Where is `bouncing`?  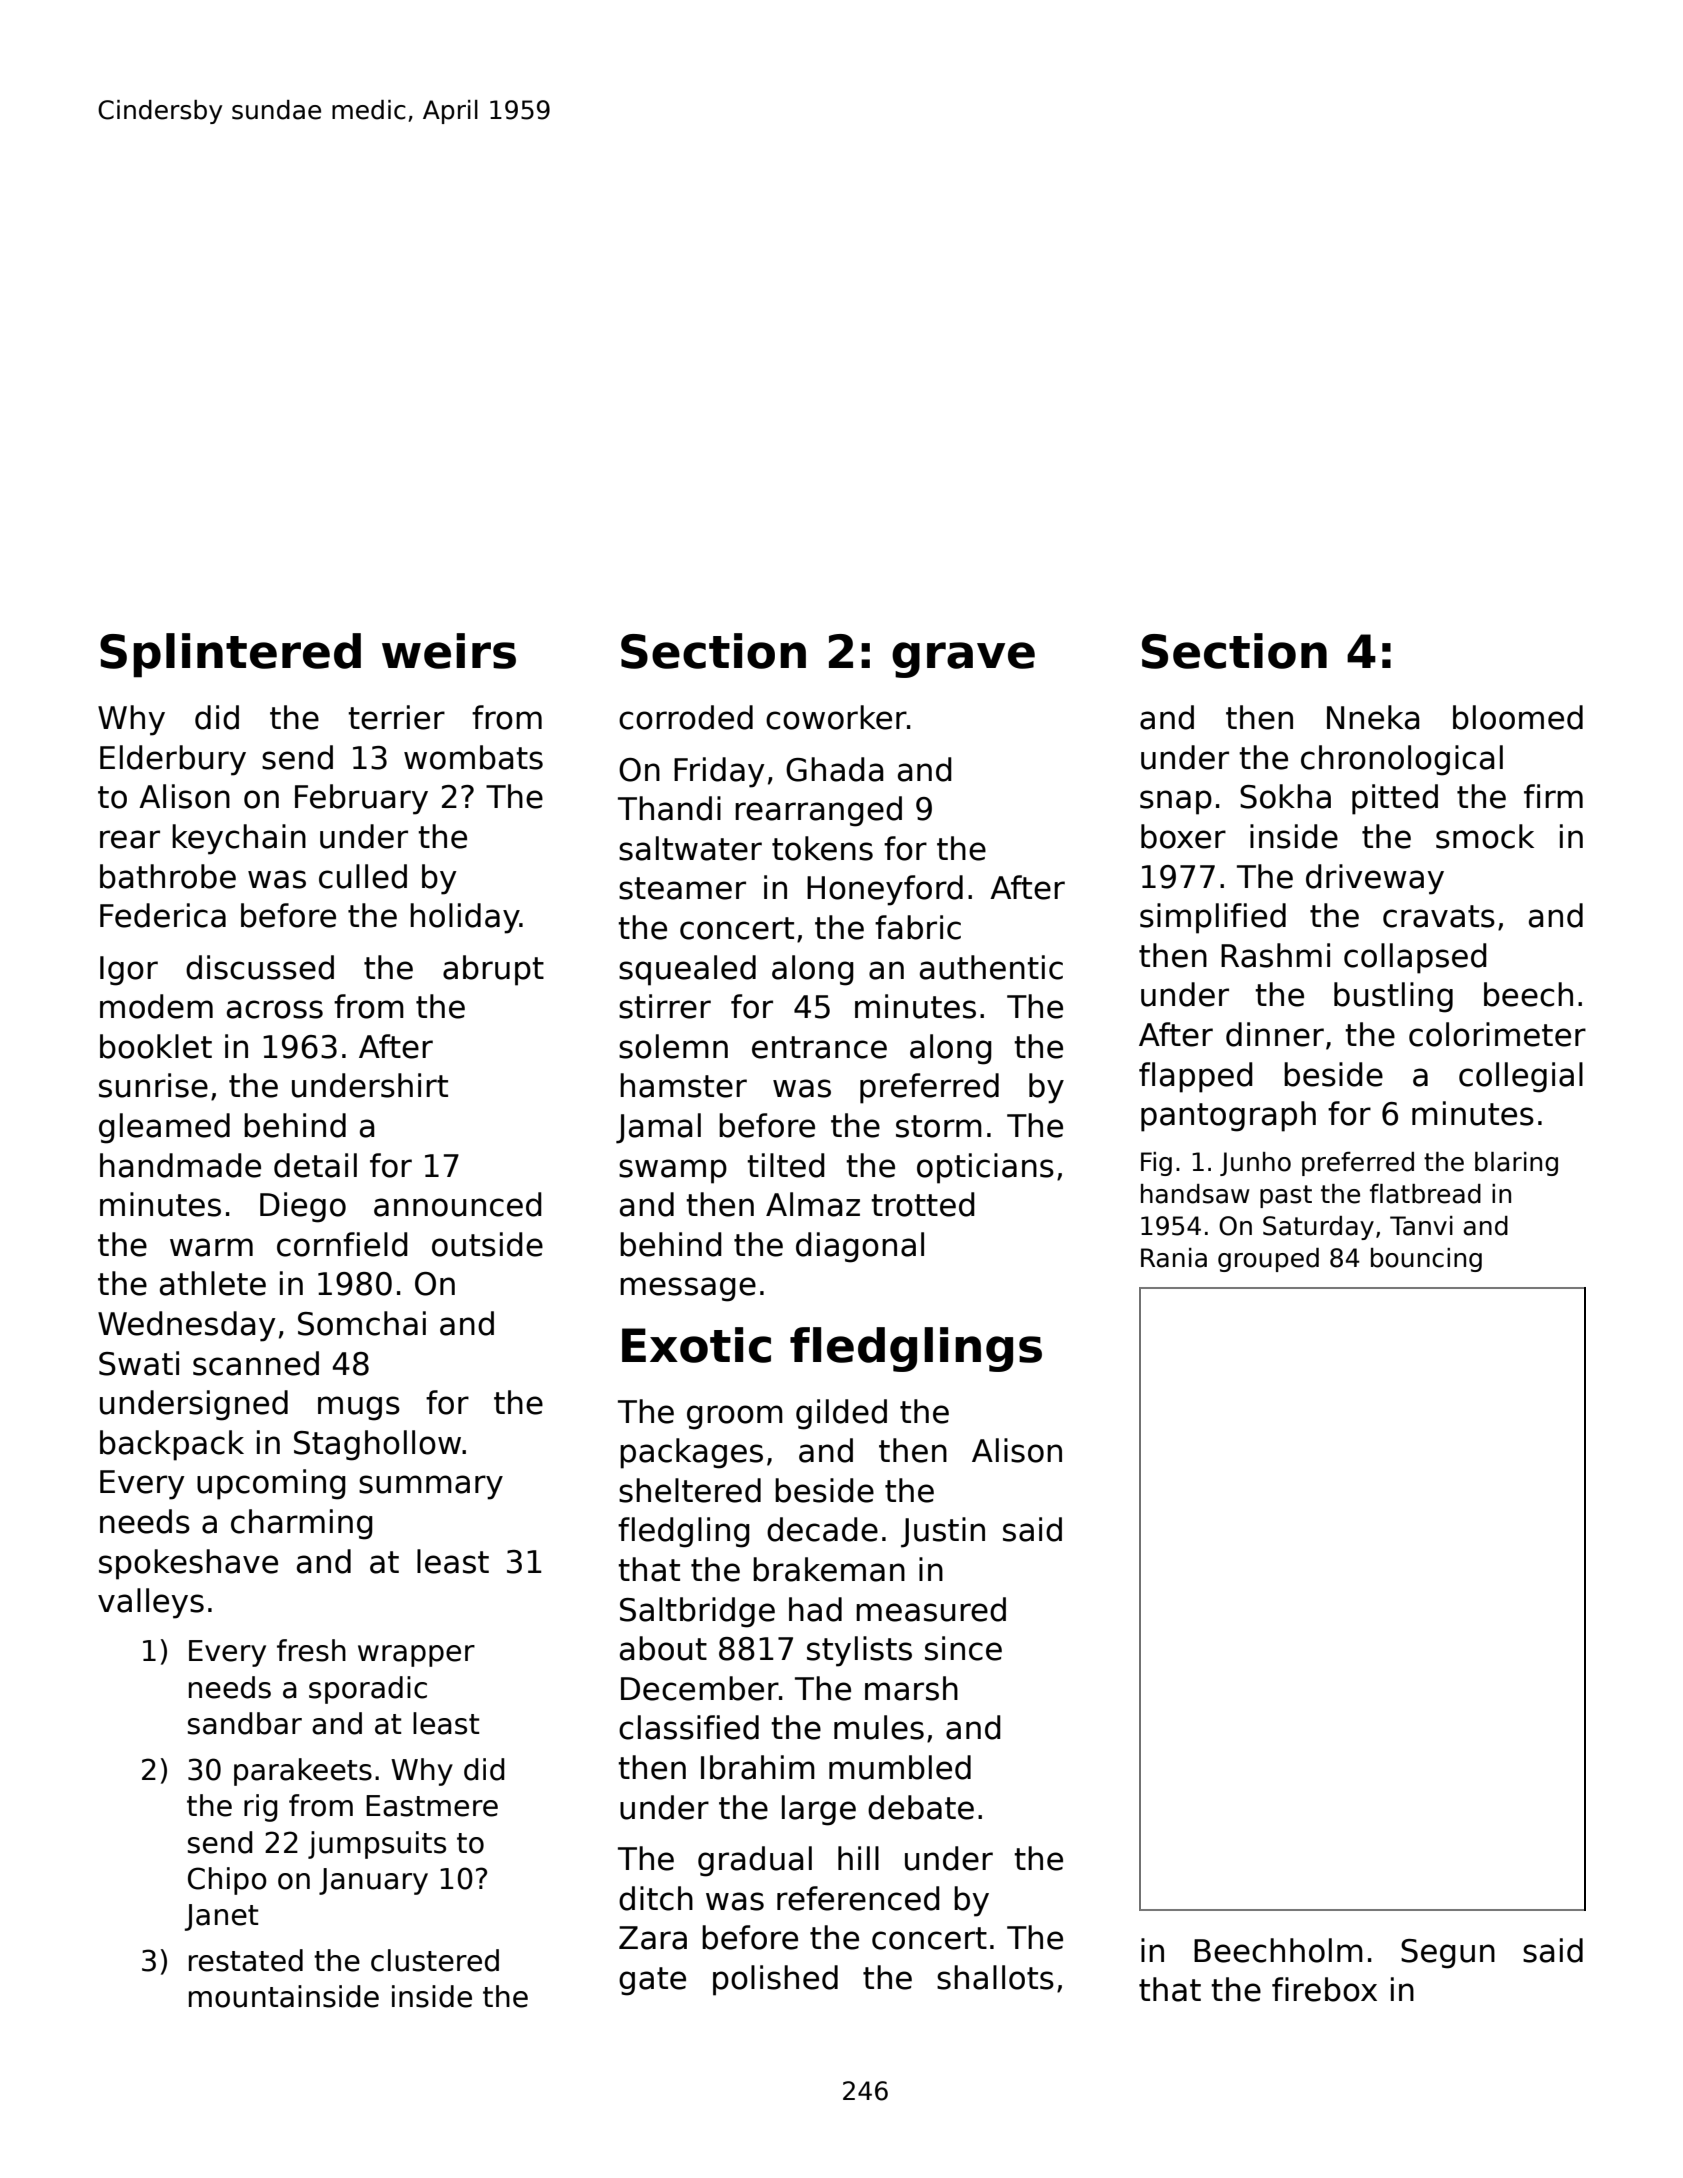 bouncing is located at coordinates (1426, 1260).
